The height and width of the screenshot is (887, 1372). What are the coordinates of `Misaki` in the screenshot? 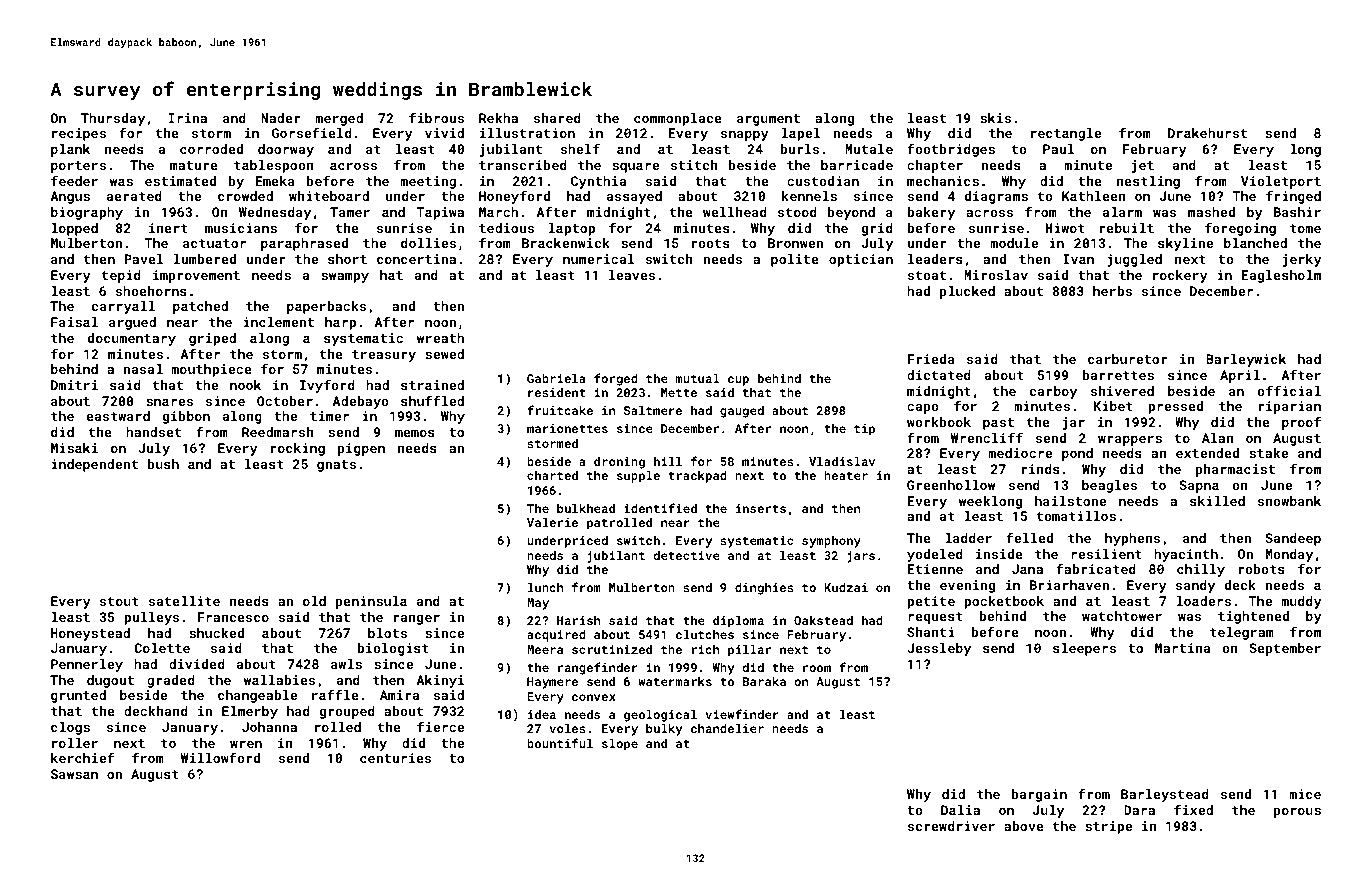 It's located at (74, 448).
